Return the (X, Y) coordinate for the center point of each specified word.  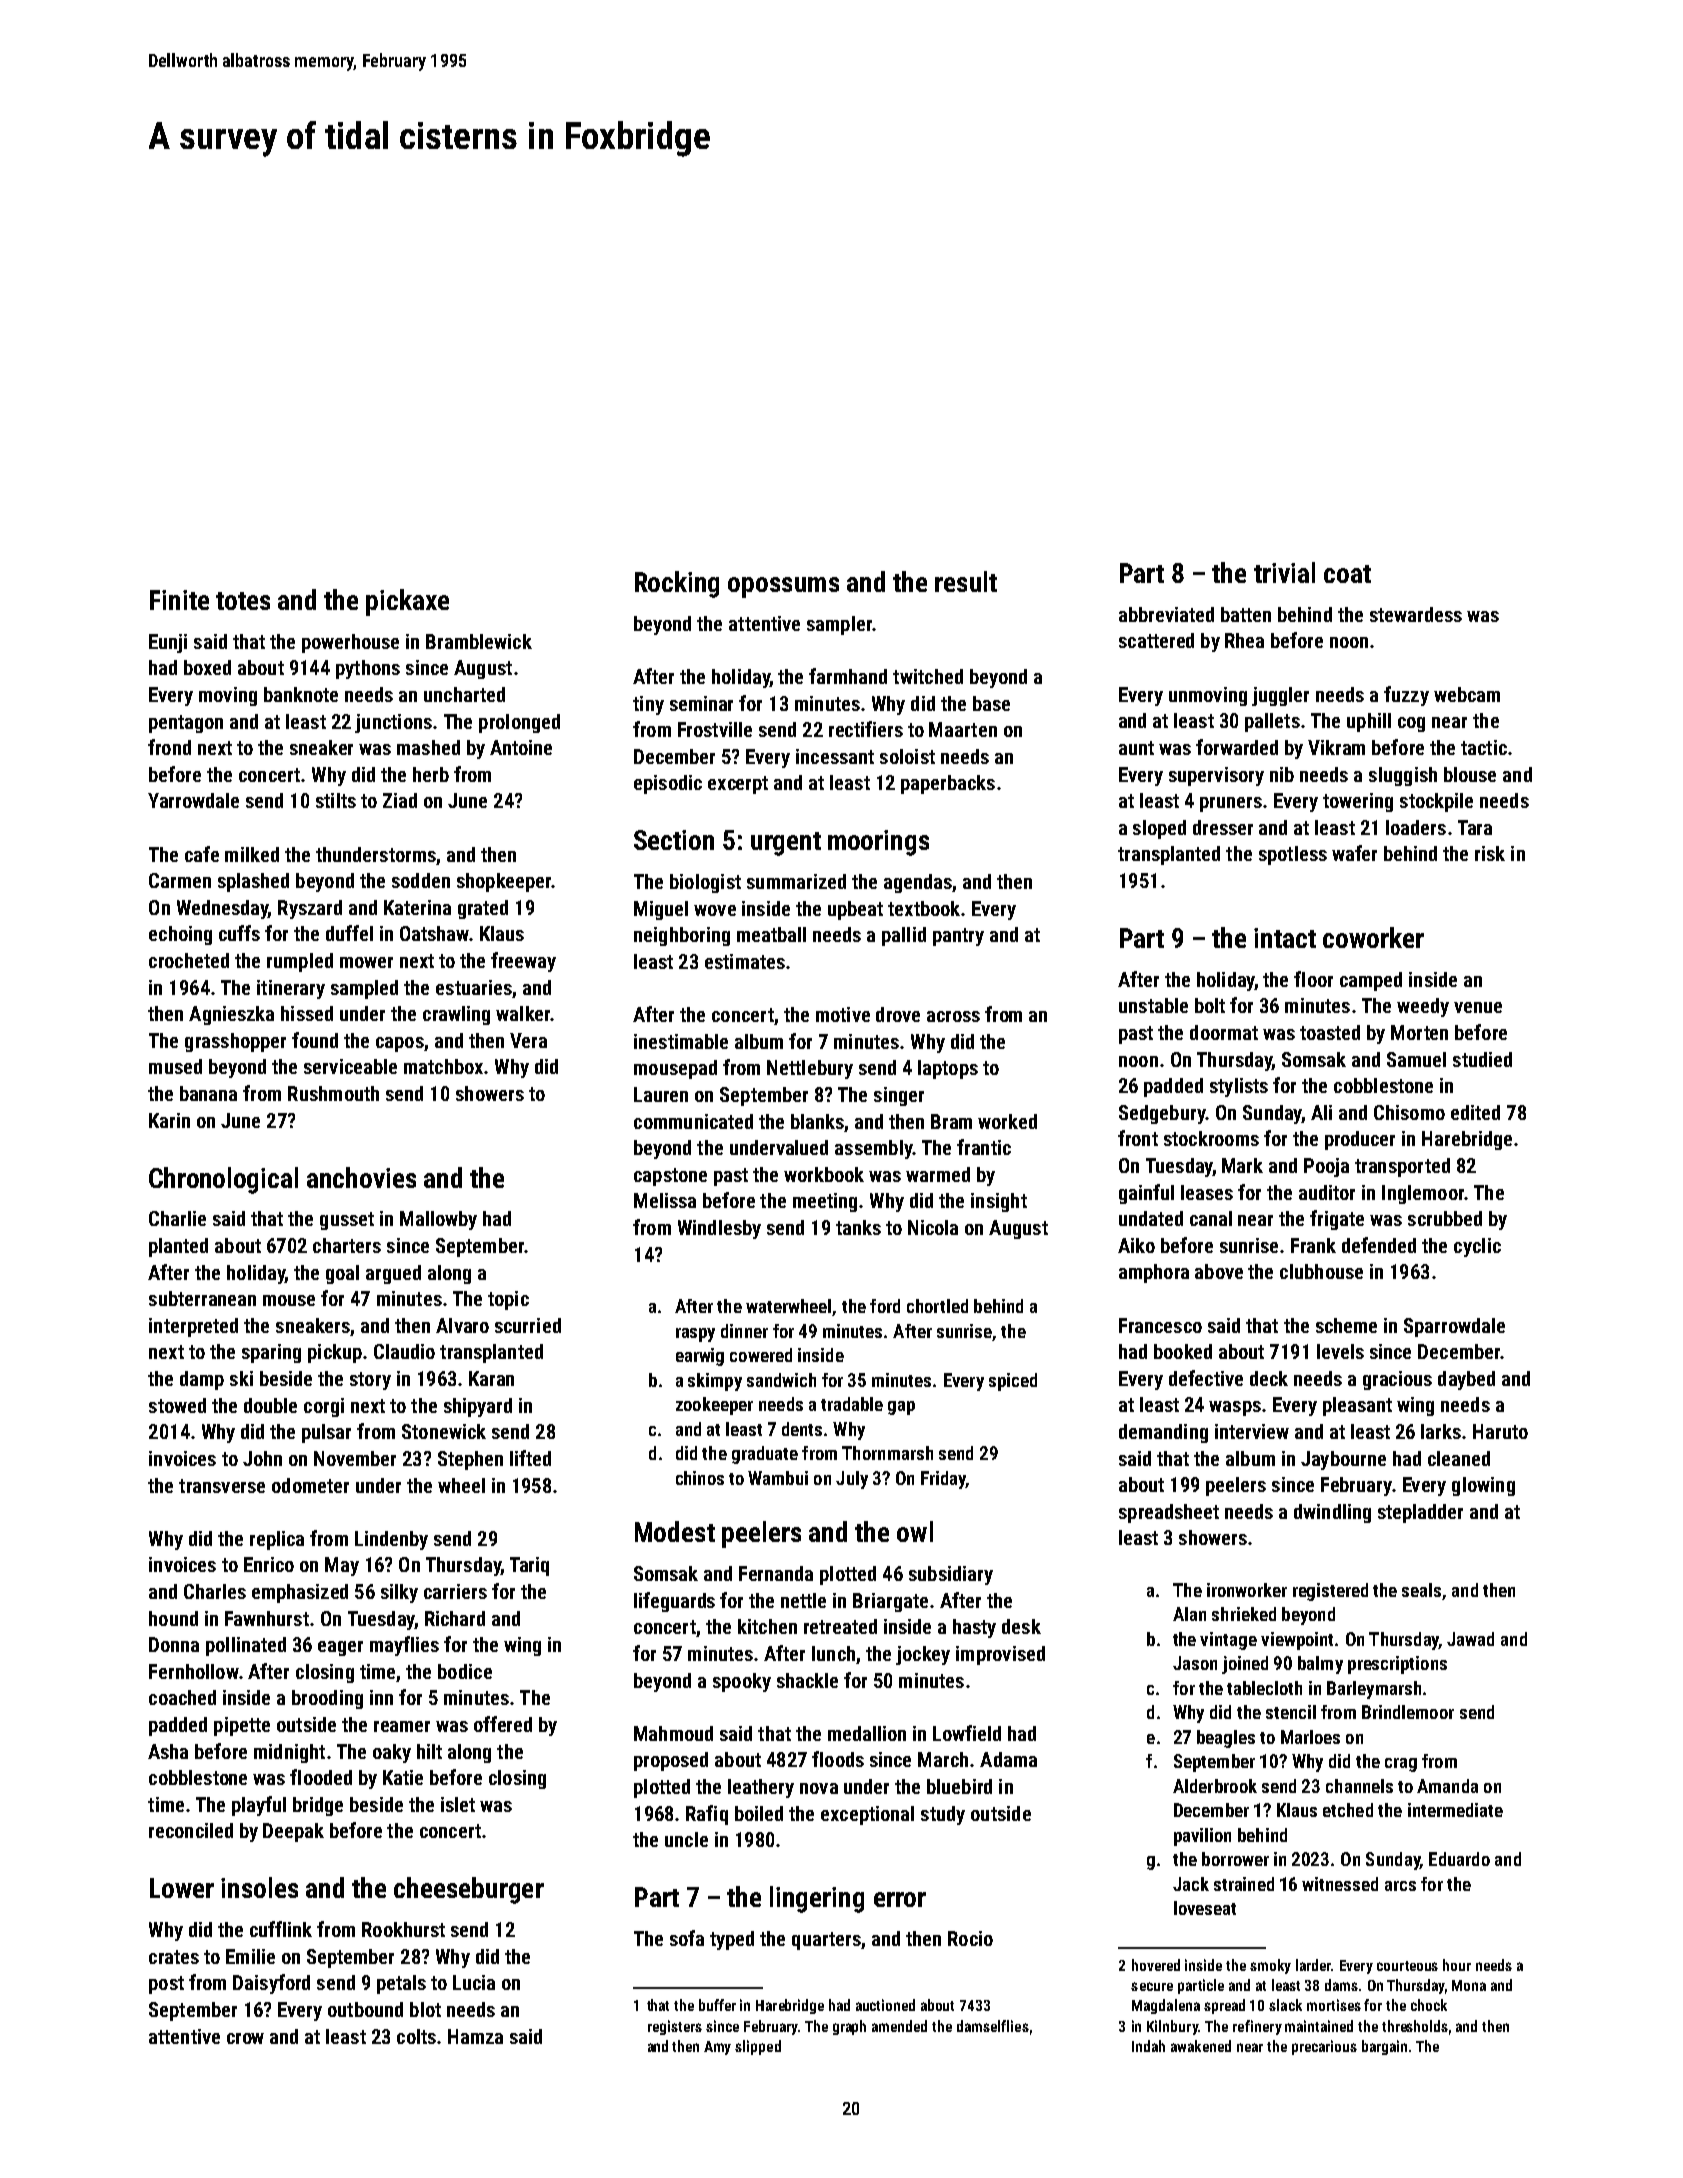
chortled (937, 1306)
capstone (670, 1177)
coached (182, 1697)
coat (1347, 574)
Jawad (1470, 1639)
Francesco (1160, 1325)
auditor (1327, 1192)
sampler (839, 625)
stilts (336, 800)
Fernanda (776, 1573)
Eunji (168, 643)
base (991, 703)
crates (174, 1957)
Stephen (470, 1460)
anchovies (361, 1177)
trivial (1284, 572)
